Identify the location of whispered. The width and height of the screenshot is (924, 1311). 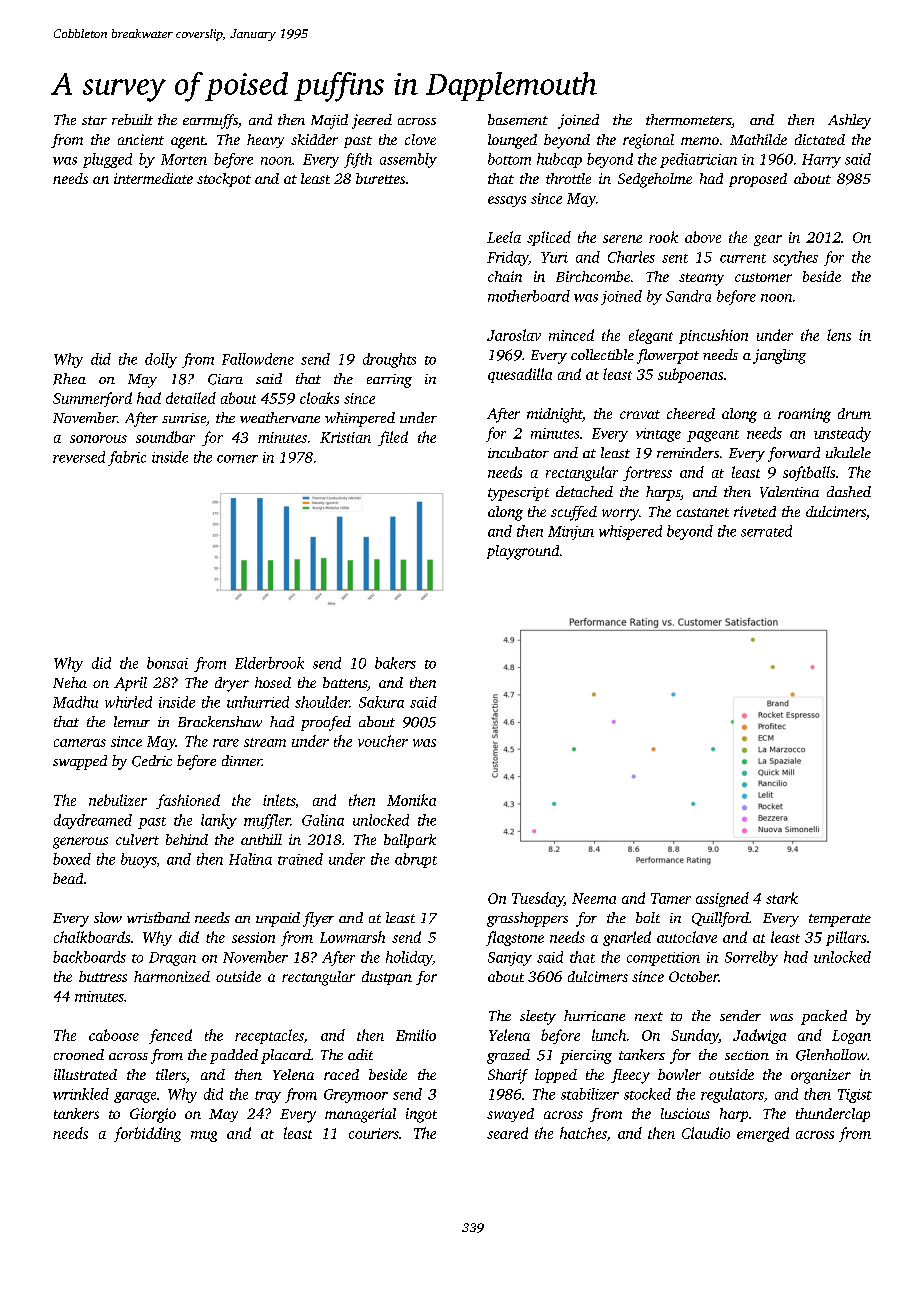
(630, 532).
